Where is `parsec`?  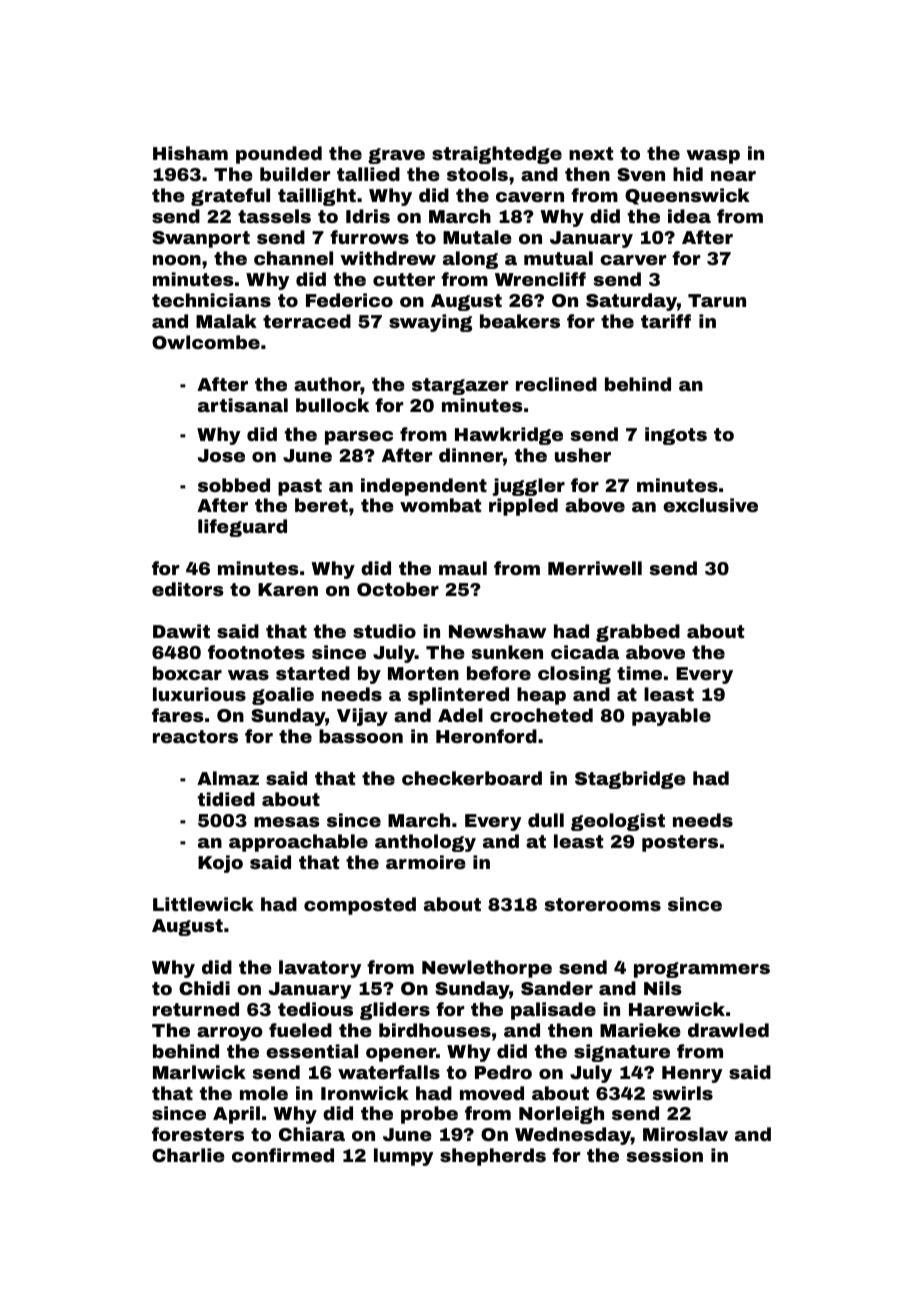
parsec is located at coordinates (359, 438).
